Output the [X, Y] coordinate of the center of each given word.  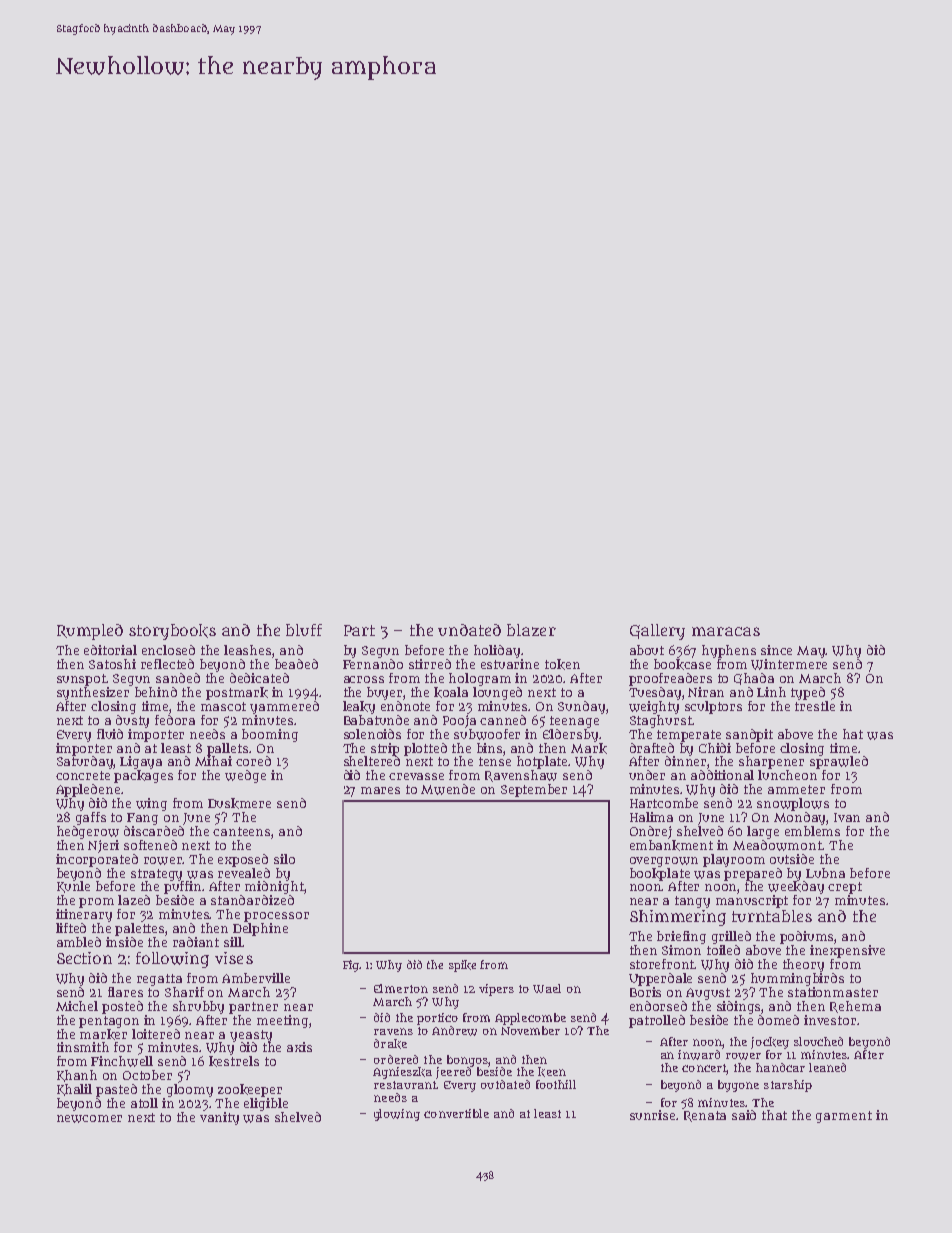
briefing [681, 937]
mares [380, 790]
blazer [531, 630]
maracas [726, 631]
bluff [304, 630]
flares [125, 992]
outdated [505, 1084]
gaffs [91, 818]
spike [462, 966]
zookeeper [250, 1090]
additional [722, 775]
